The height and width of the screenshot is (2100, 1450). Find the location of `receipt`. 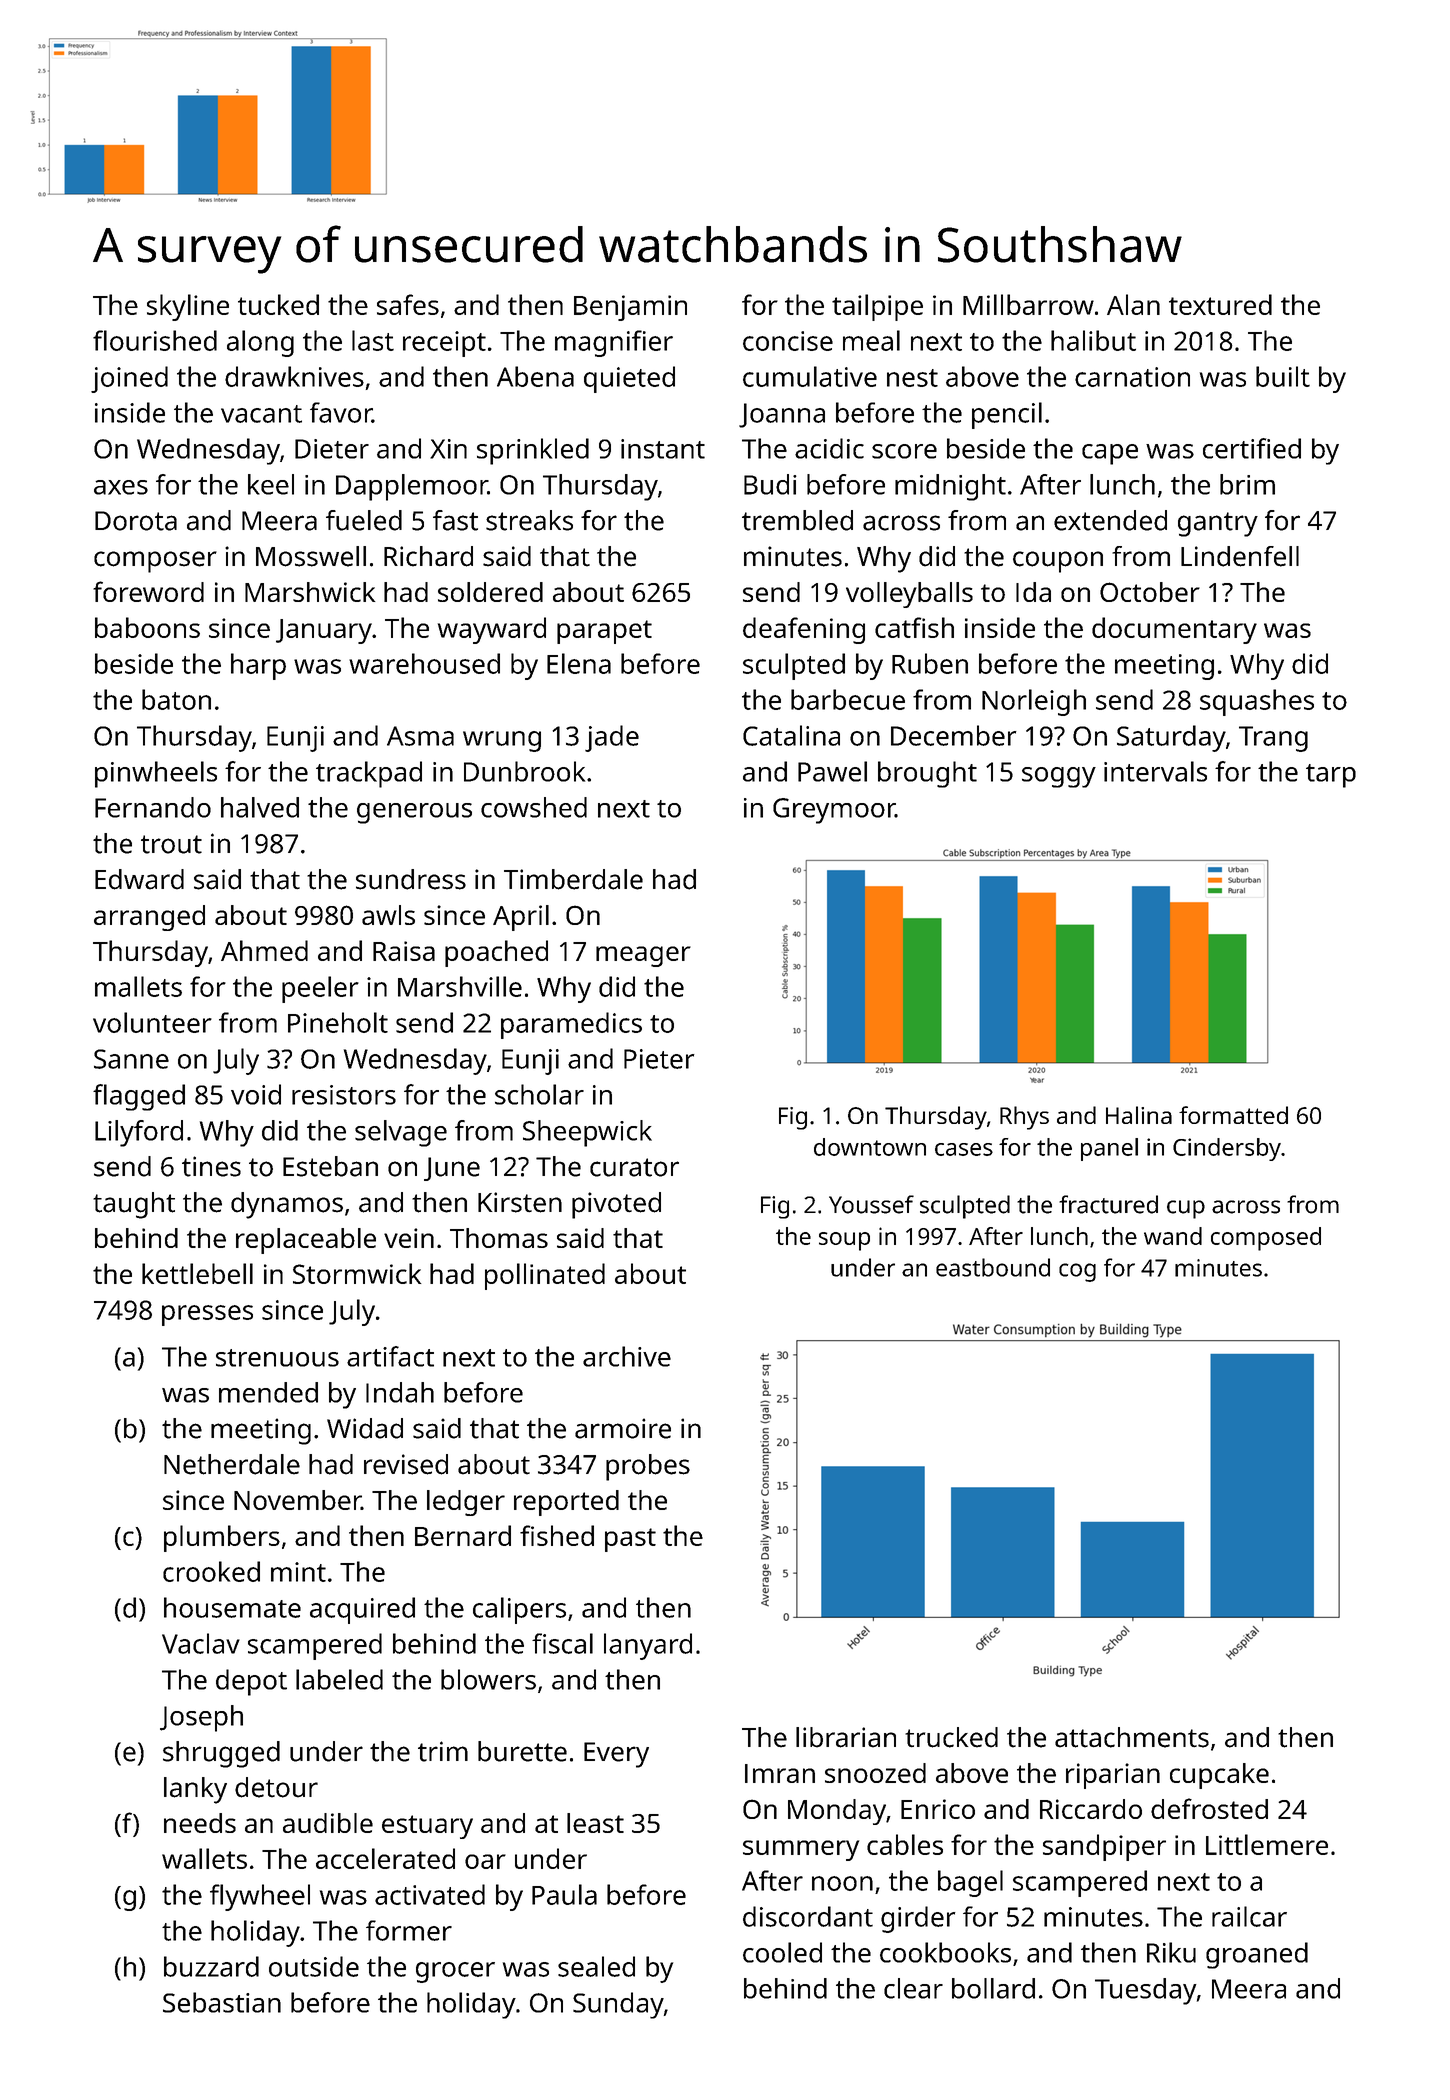

receipt is located at coordinates (444, 344).
